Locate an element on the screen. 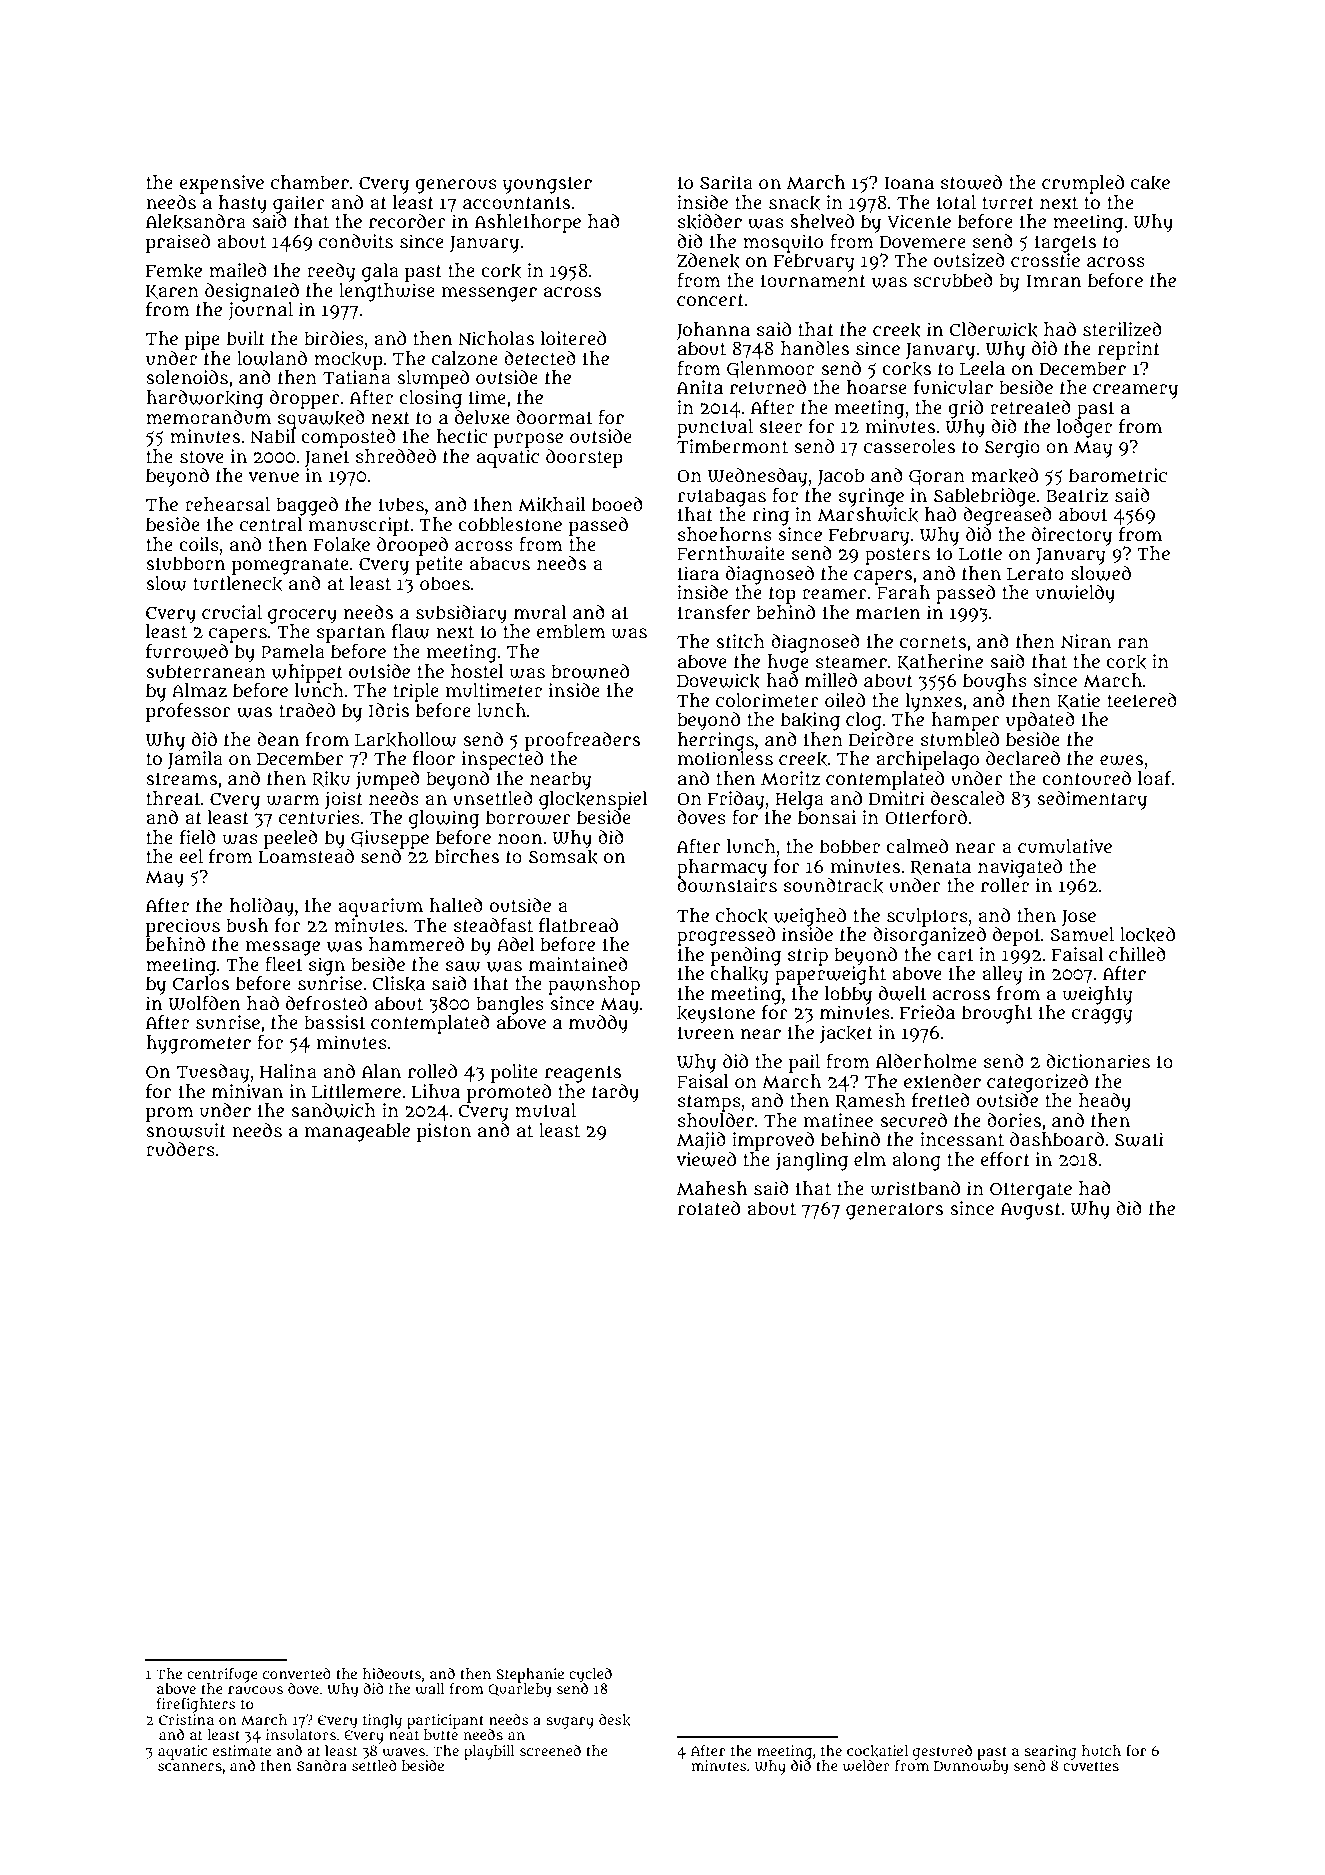 The image size is (1325, 1875). manageable is located at coordinates (357, 1132).
